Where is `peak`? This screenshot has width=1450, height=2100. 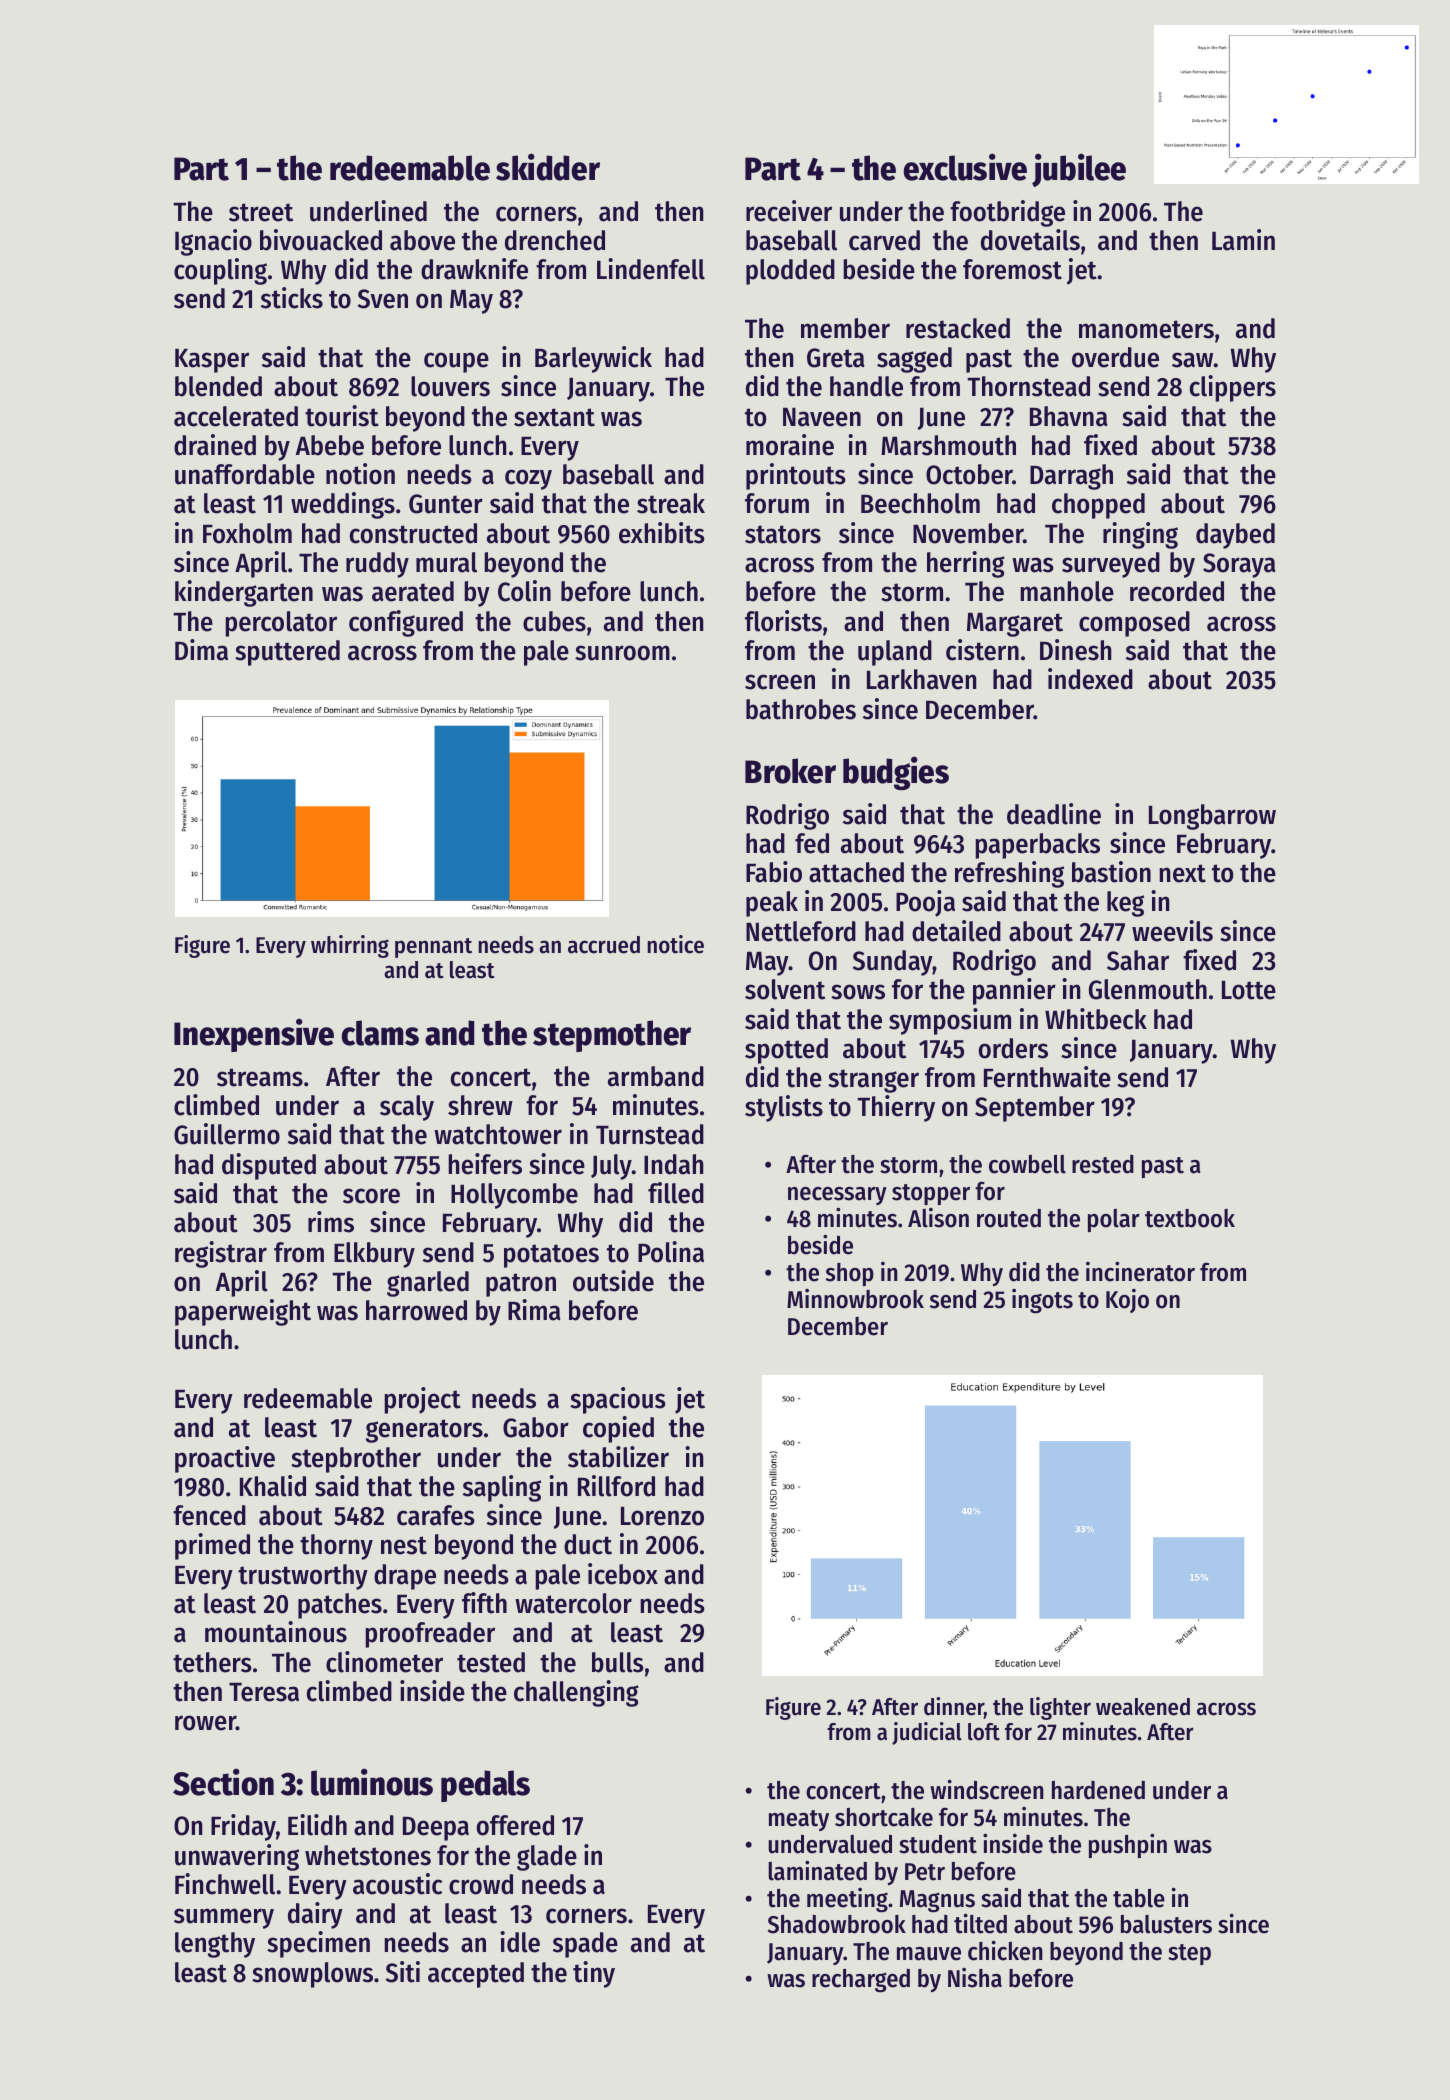
peak is located at coordinates (772, 904).
